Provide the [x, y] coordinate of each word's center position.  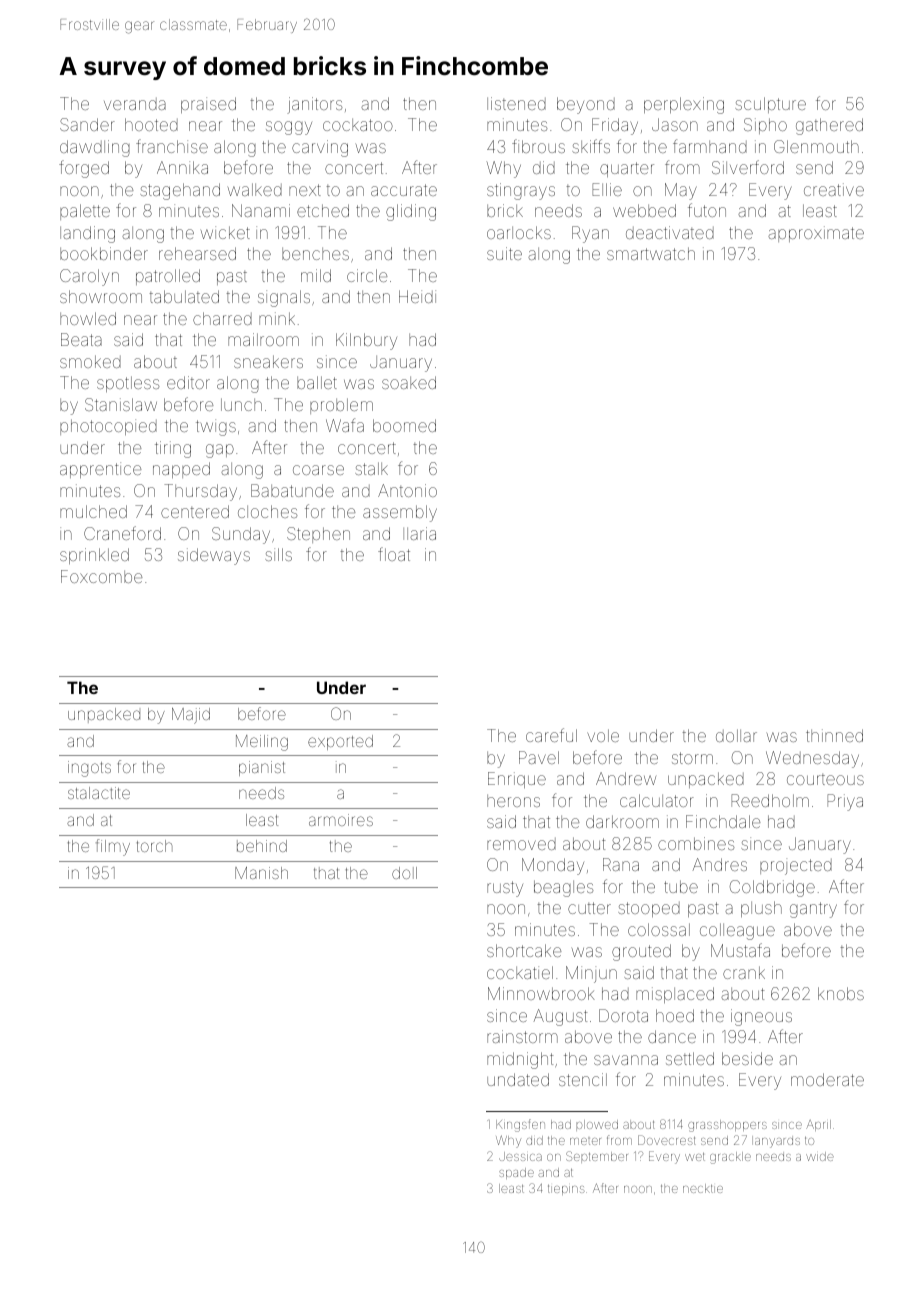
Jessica [520, 1156]
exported [340, 742]
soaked [409, 382]
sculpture [770, 105]
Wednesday [812, 759]
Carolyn [89, 277]
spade [516, 1173]
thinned [834, 735]
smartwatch [651, 253]
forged [84, 169]
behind [262, 846]
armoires [341, 820]
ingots [89, 769]
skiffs [591, 146]
